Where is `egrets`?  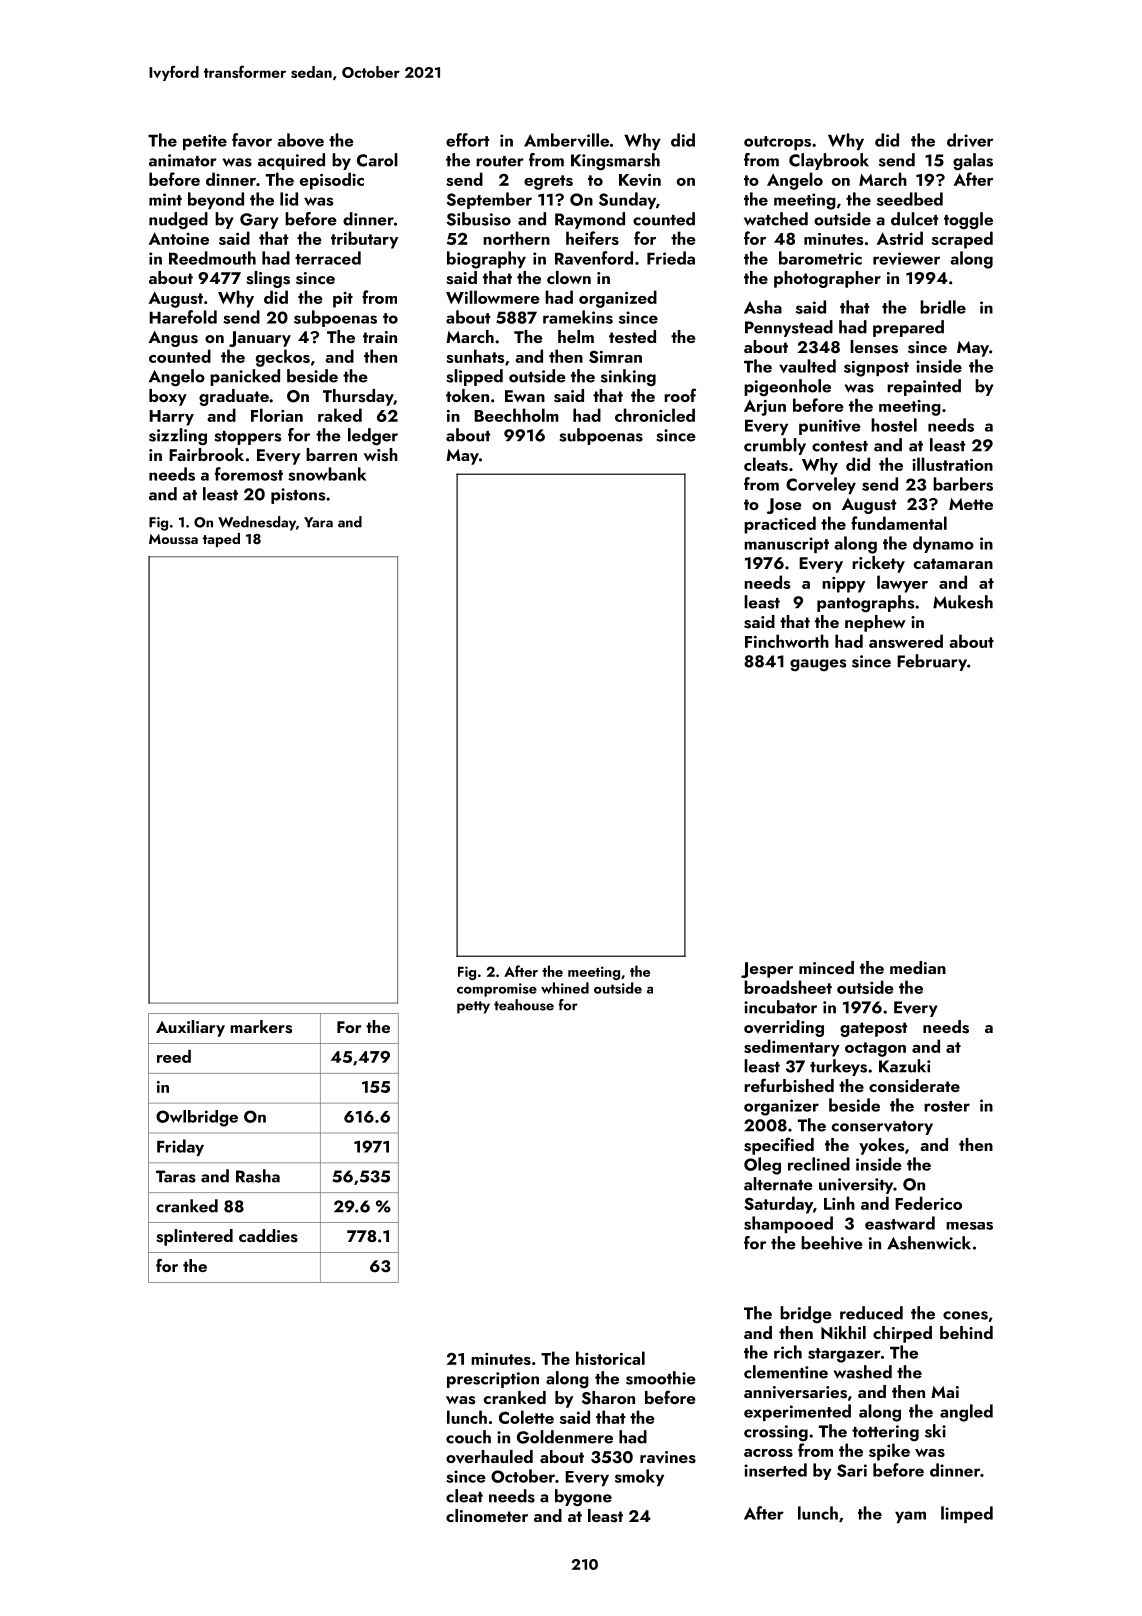 egrets is located at coordinates (548, 182).
